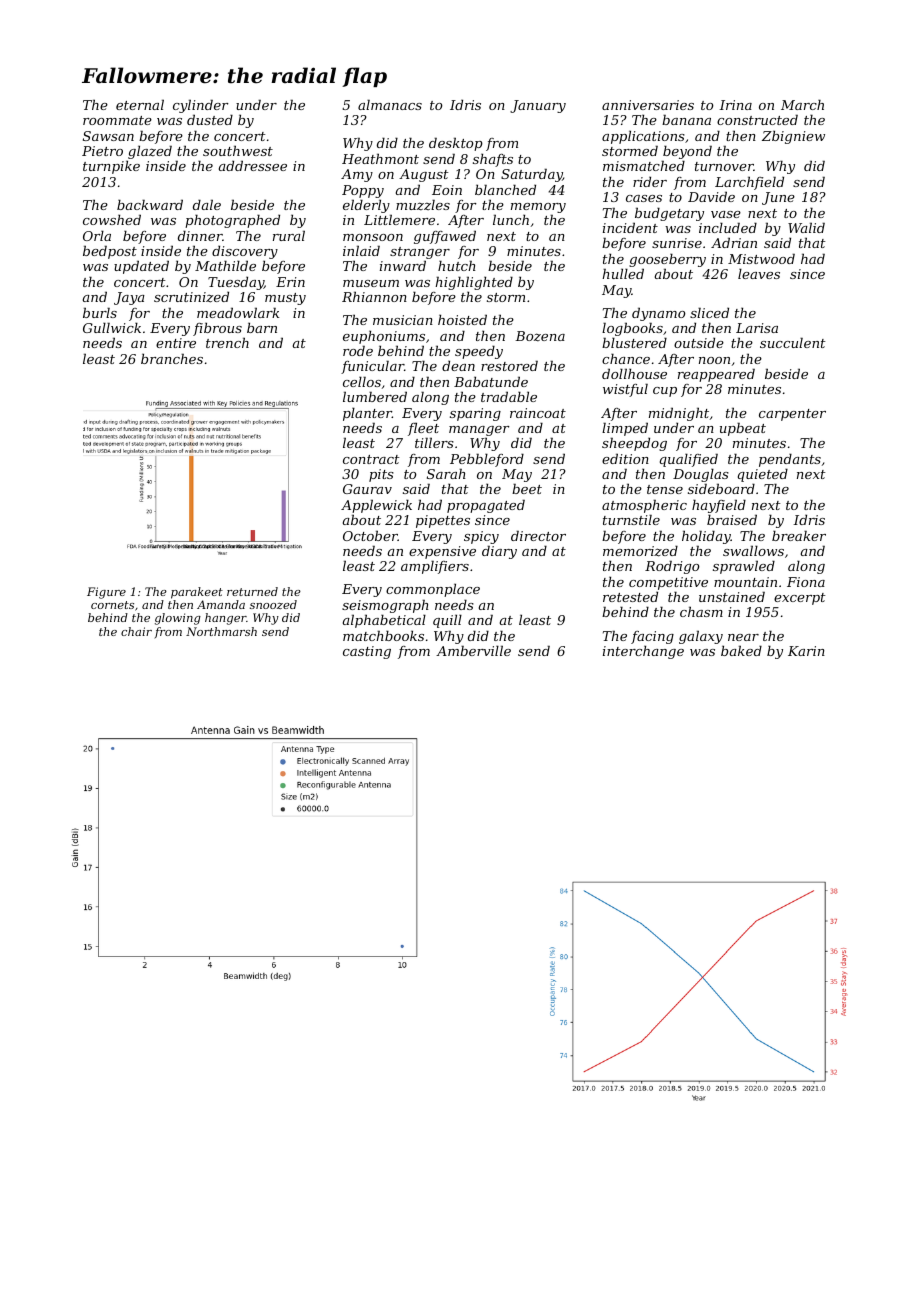  I want to click on matchbooks, so click(383, 635).
